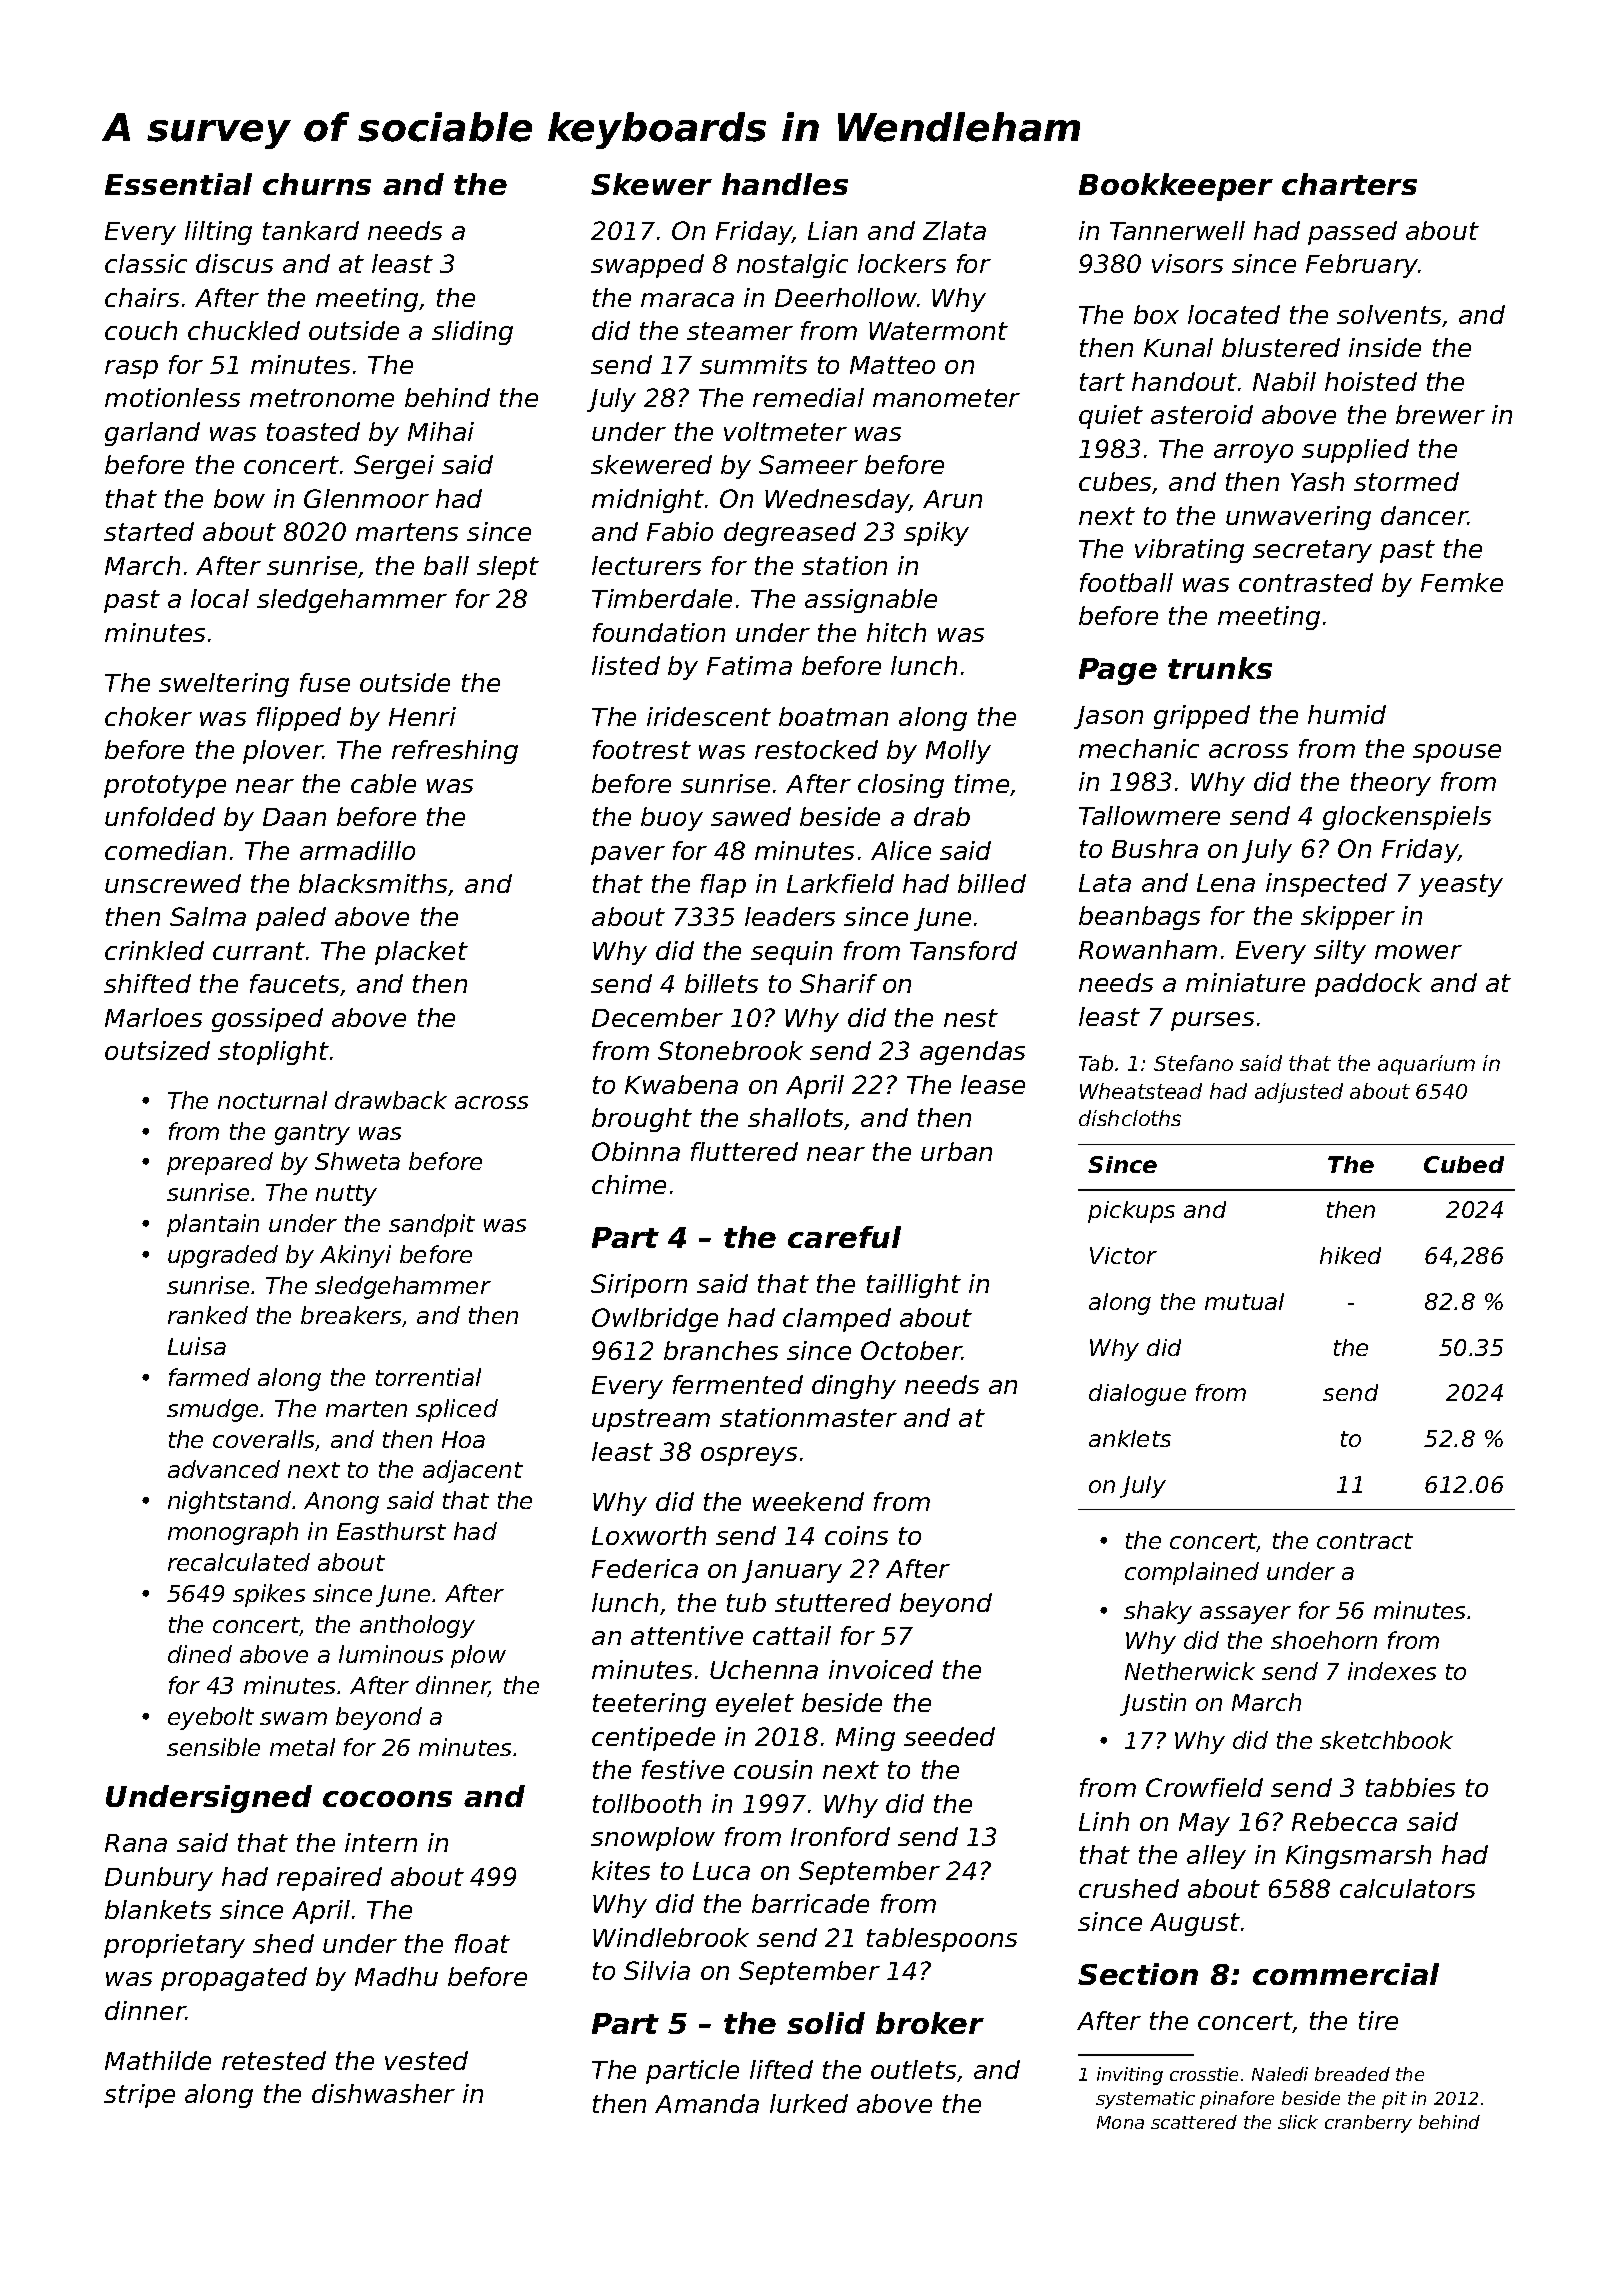  I want to click on choker, so click(148, 716).
